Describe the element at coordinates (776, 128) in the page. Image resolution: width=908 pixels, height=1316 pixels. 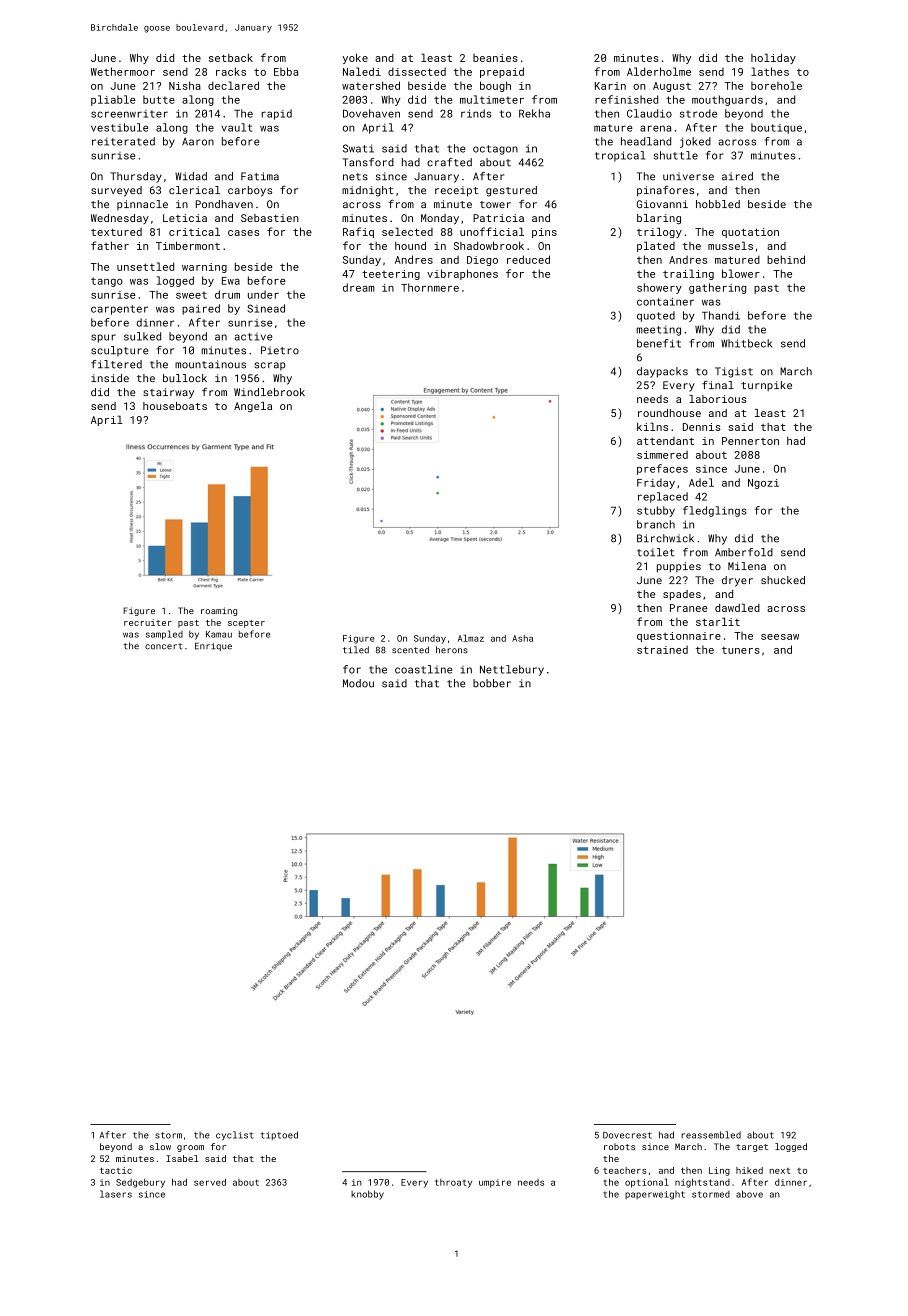
I see `boutique` at that location.
